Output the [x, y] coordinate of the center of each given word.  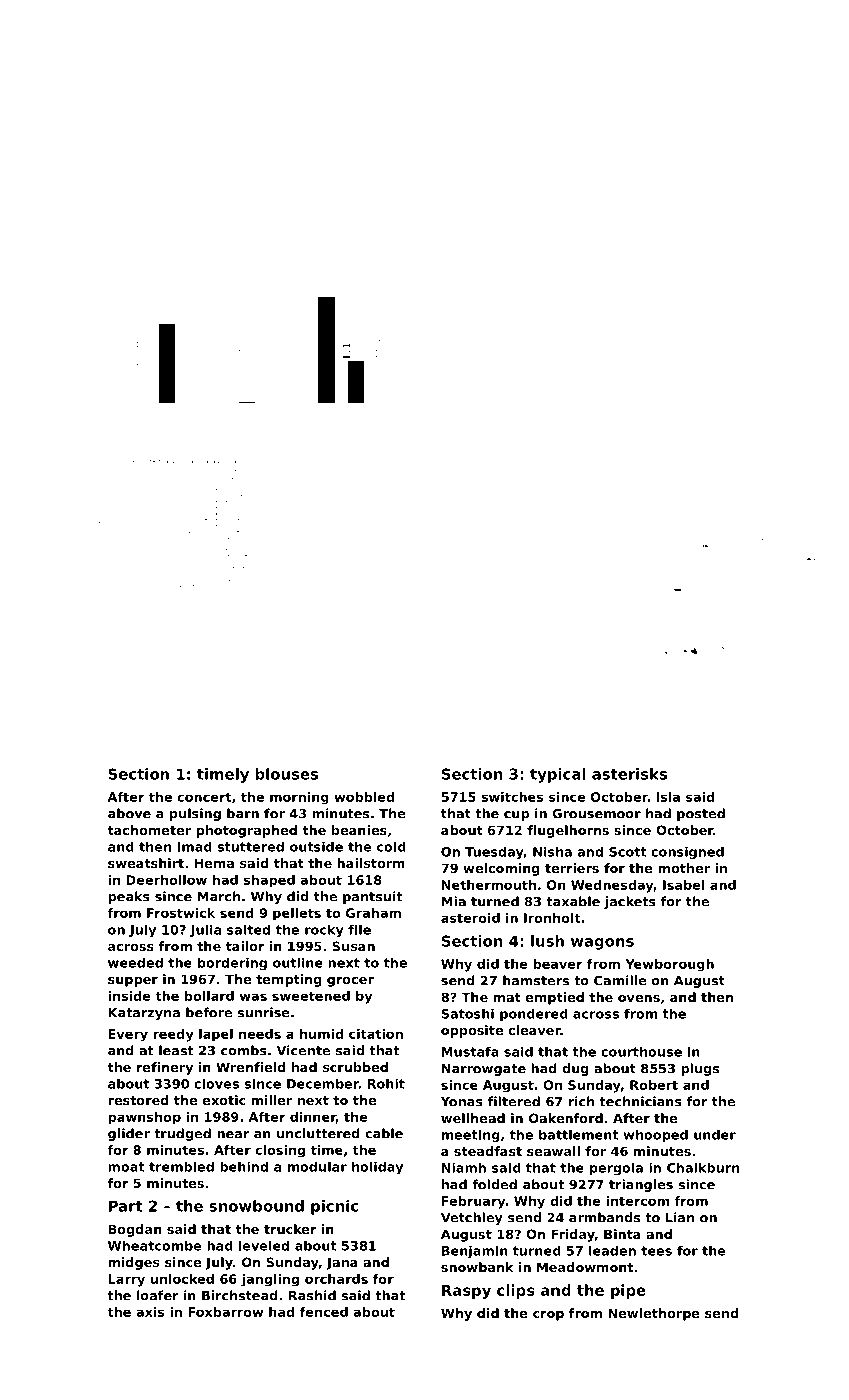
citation [376, 1034]
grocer [350, 982]
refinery [165, 1068]
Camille [620, 980]
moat [127, 1167]
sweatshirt [146, 863]
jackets [630, 902]
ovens [639, 998]
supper [133, 982]
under [715, 1134]
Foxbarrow [225, 1312]
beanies [359, 830]
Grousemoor [596, 813]
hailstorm [371, 863]
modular [317, 1166]
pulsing [195, 814]
